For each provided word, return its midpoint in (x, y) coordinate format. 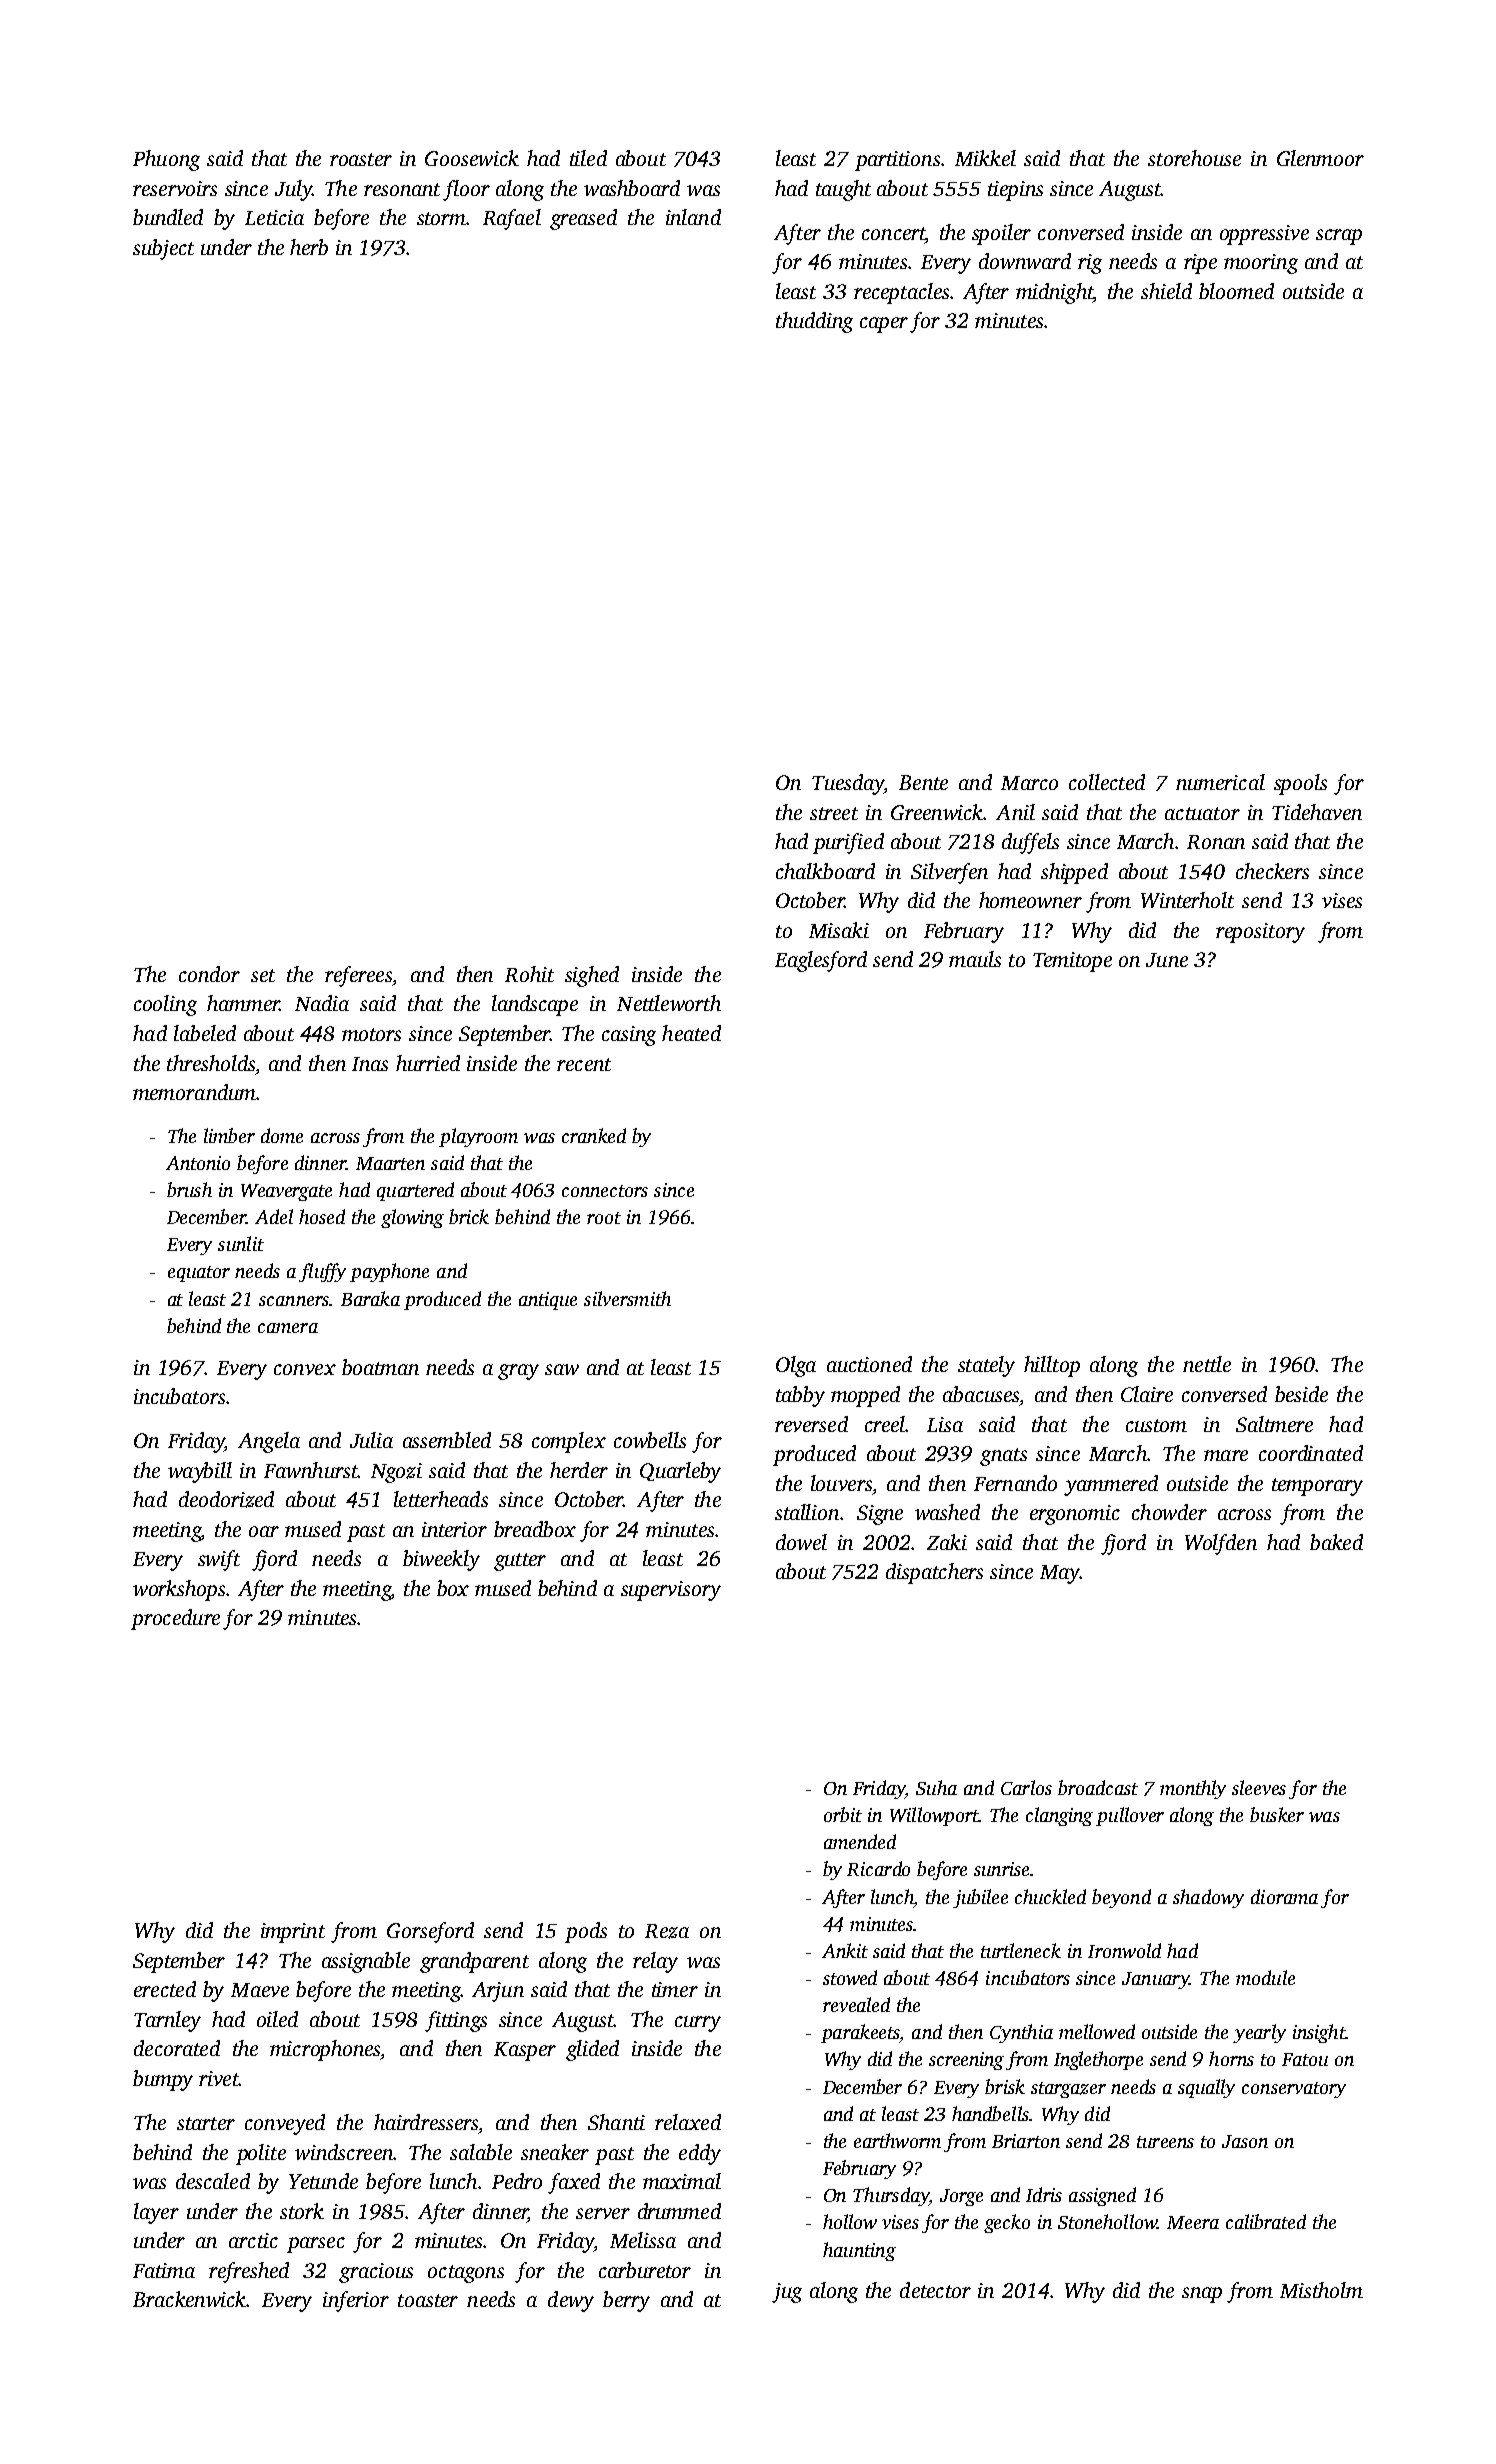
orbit (843, 1814)
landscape (535, 1005)
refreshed (249, 2272)
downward (1025, 261)
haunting (859, 2251)
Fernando (1015, 1483)
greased (583, 219)
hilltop (1052, 1366)
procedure (175, 1619)
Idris (1044, 2194)
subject (163, 249)
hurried (428, 1063)
